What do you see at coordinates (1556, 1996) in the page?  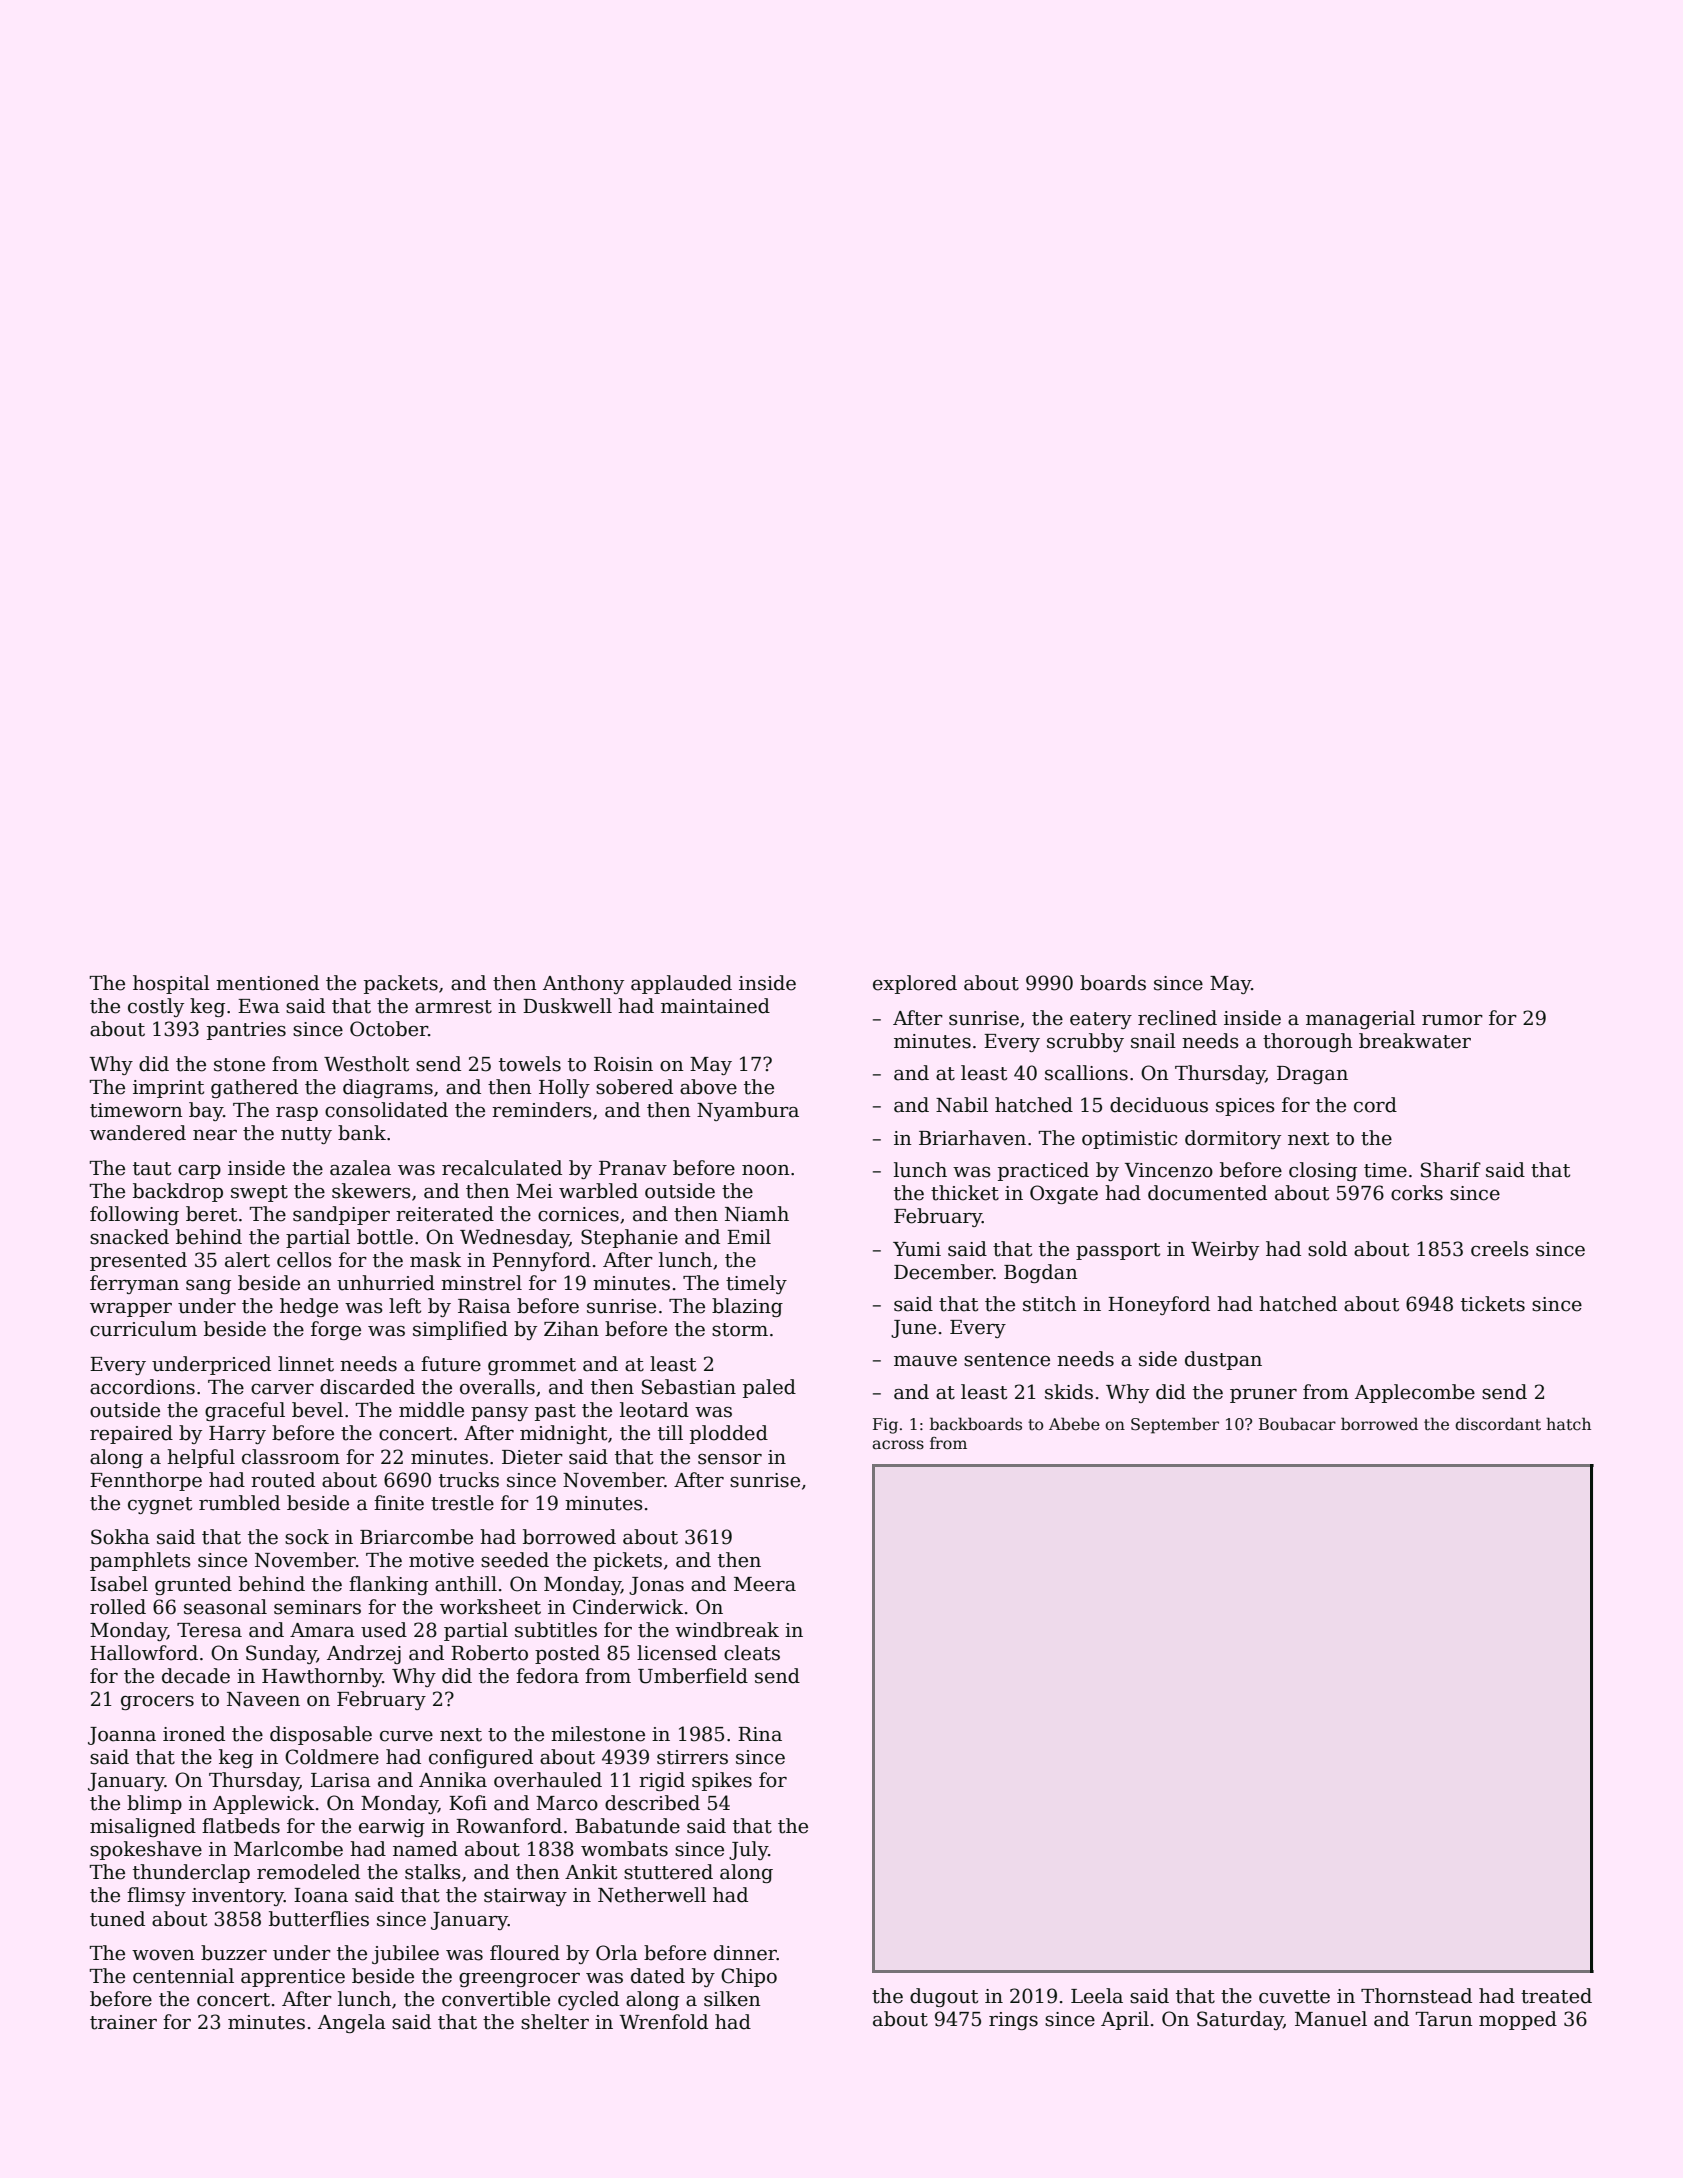 I see `treated` at bounding box center [1556, 1996].
